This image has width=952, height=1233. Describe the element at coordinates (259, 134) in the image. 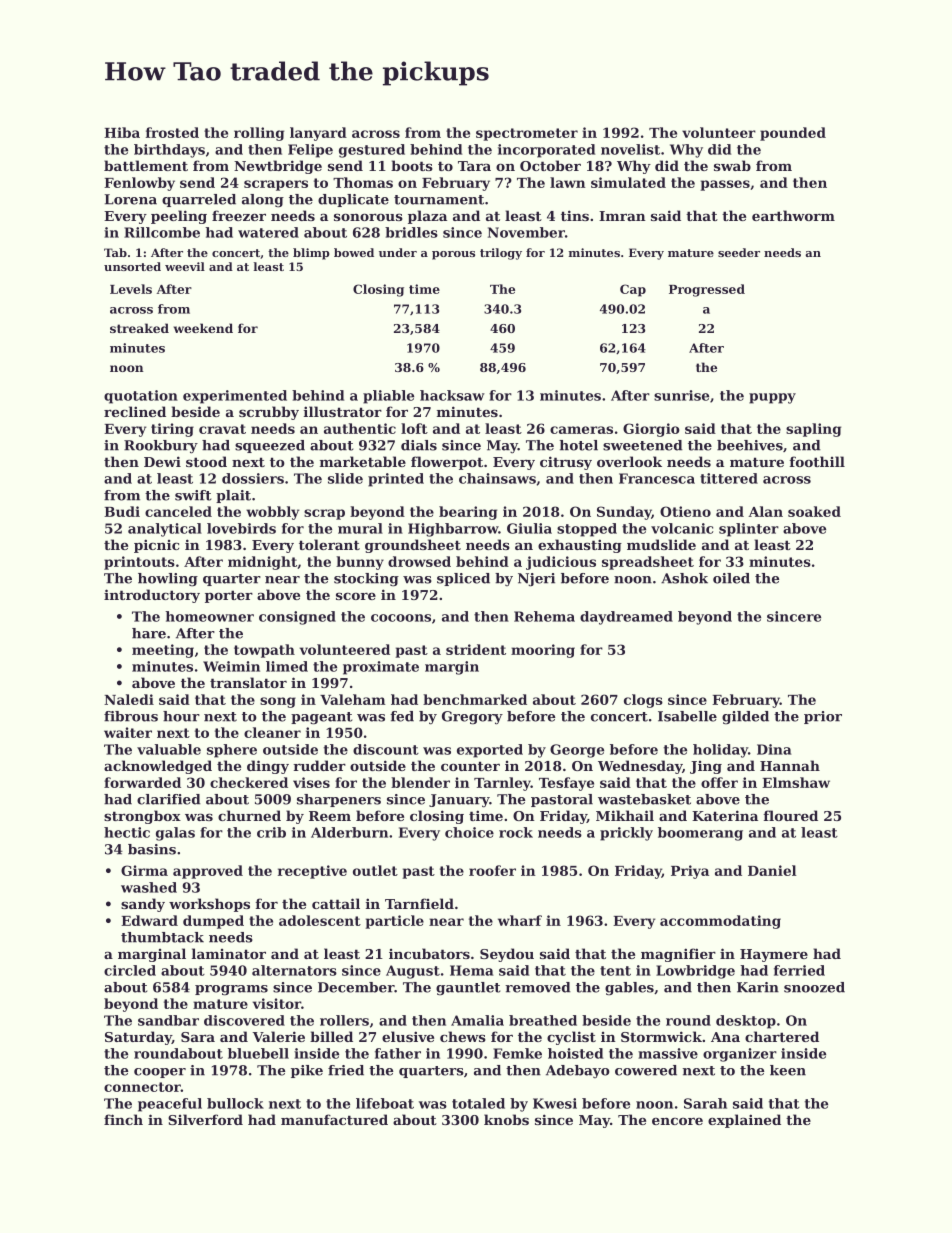

I see `rolling` at that location.
